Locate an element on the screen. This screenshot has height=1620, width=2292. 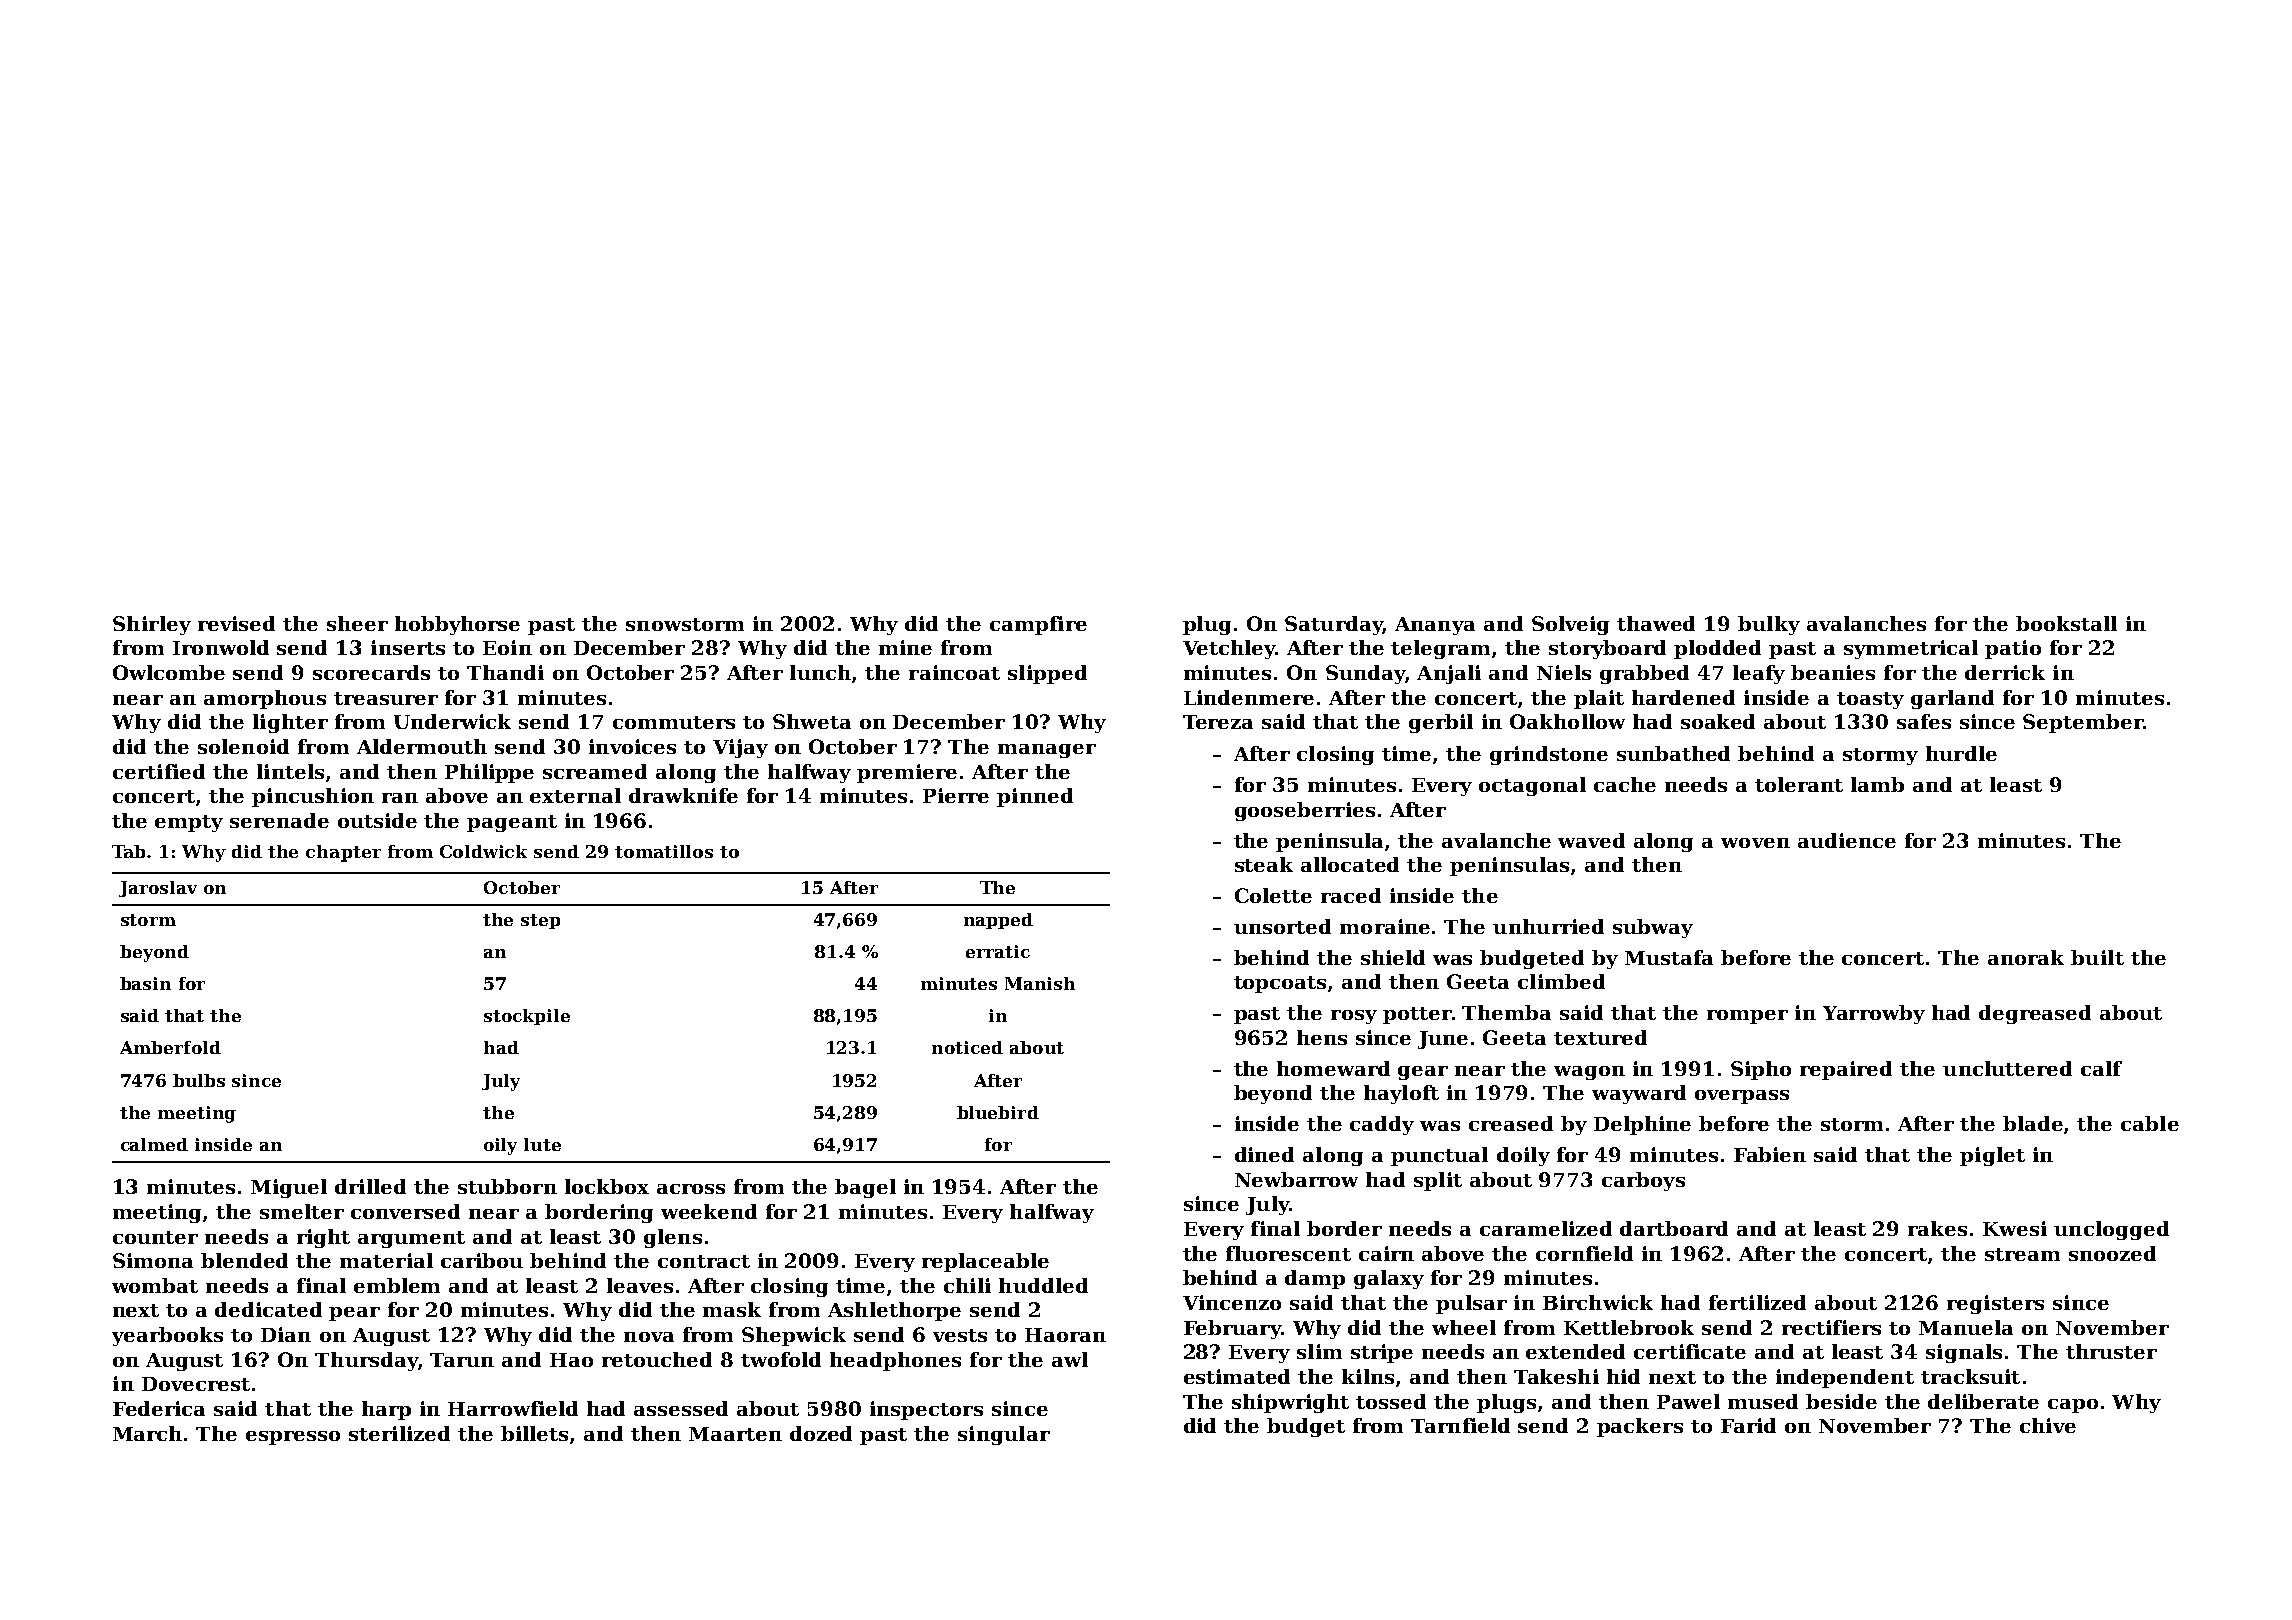
thawed is located at coordinates (1656, 623).
